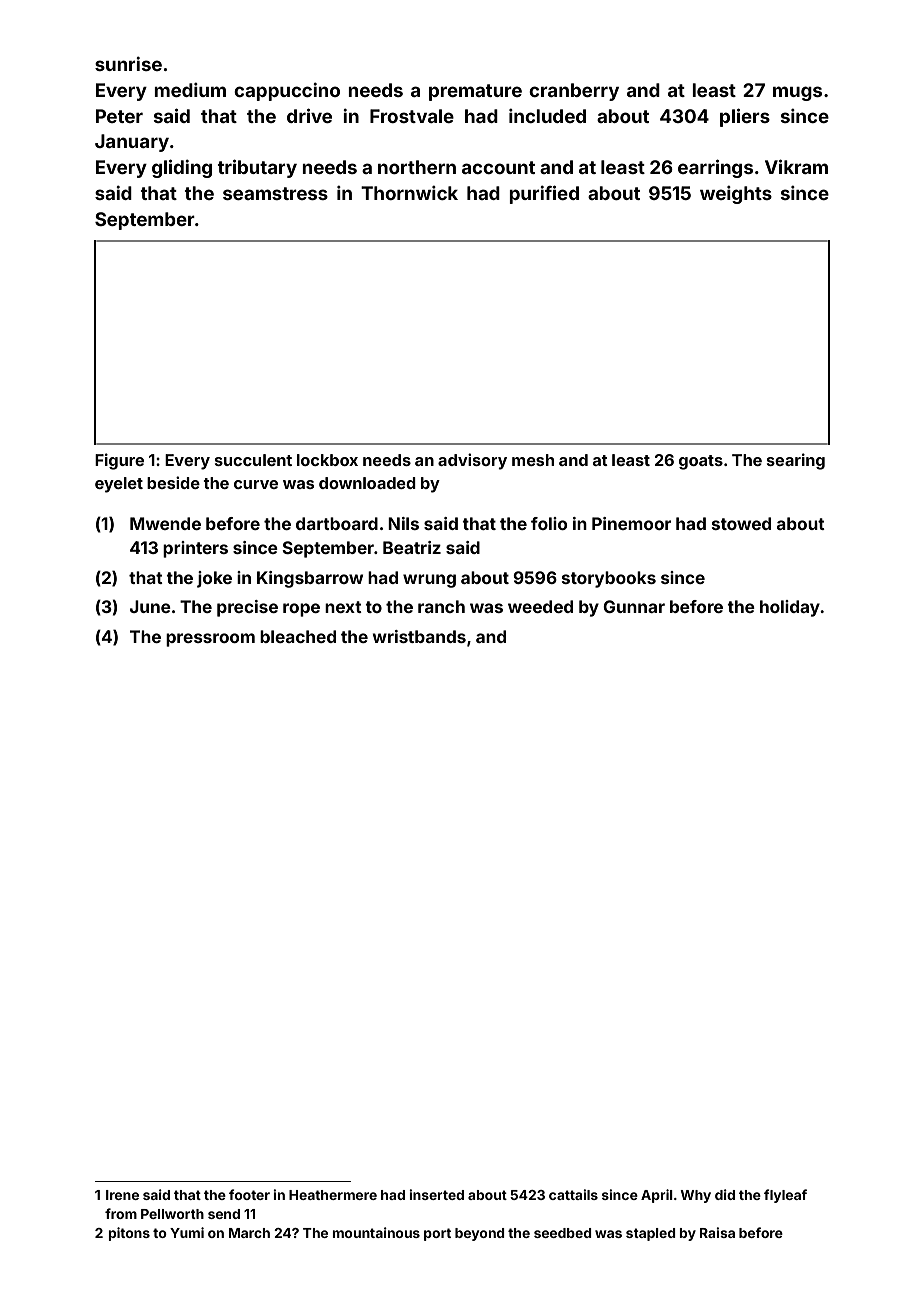  Describe the element at coordinates (275, 193) in the screenshot. I see `seamstress` at that location.
